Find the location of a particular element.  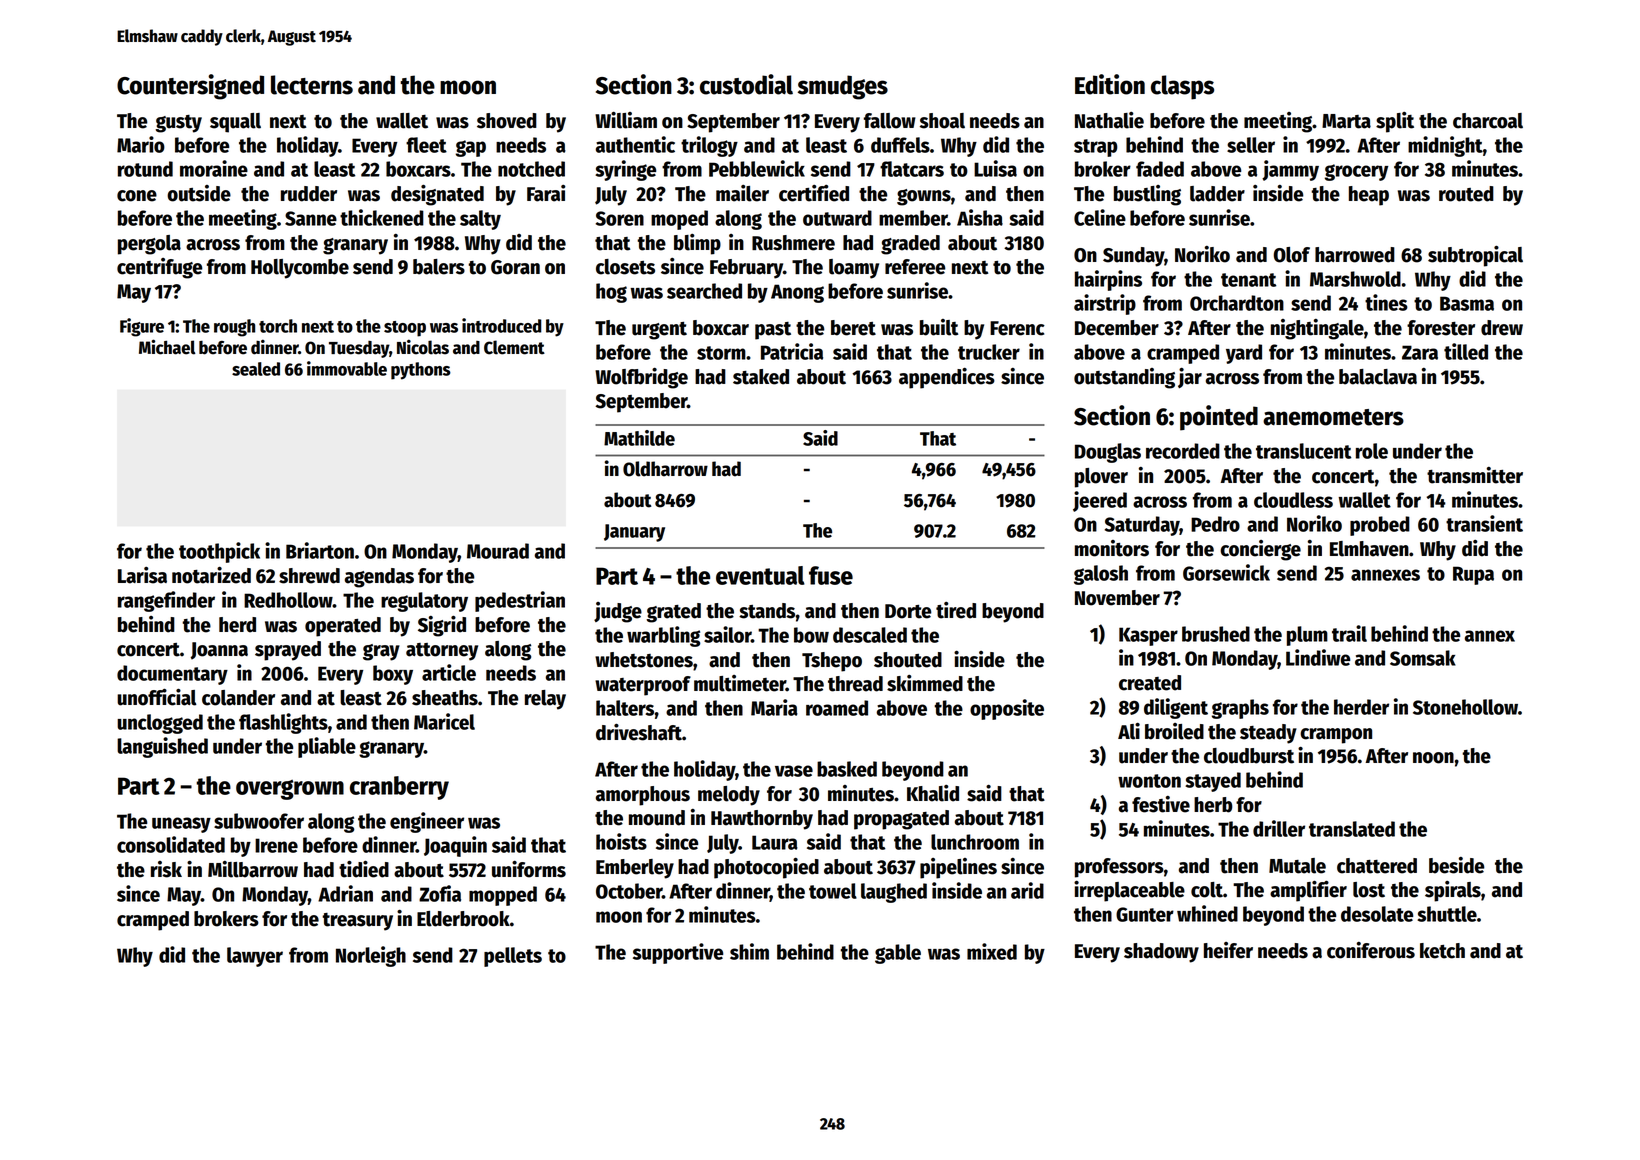

moraine is located at coordinates (214, 168).
